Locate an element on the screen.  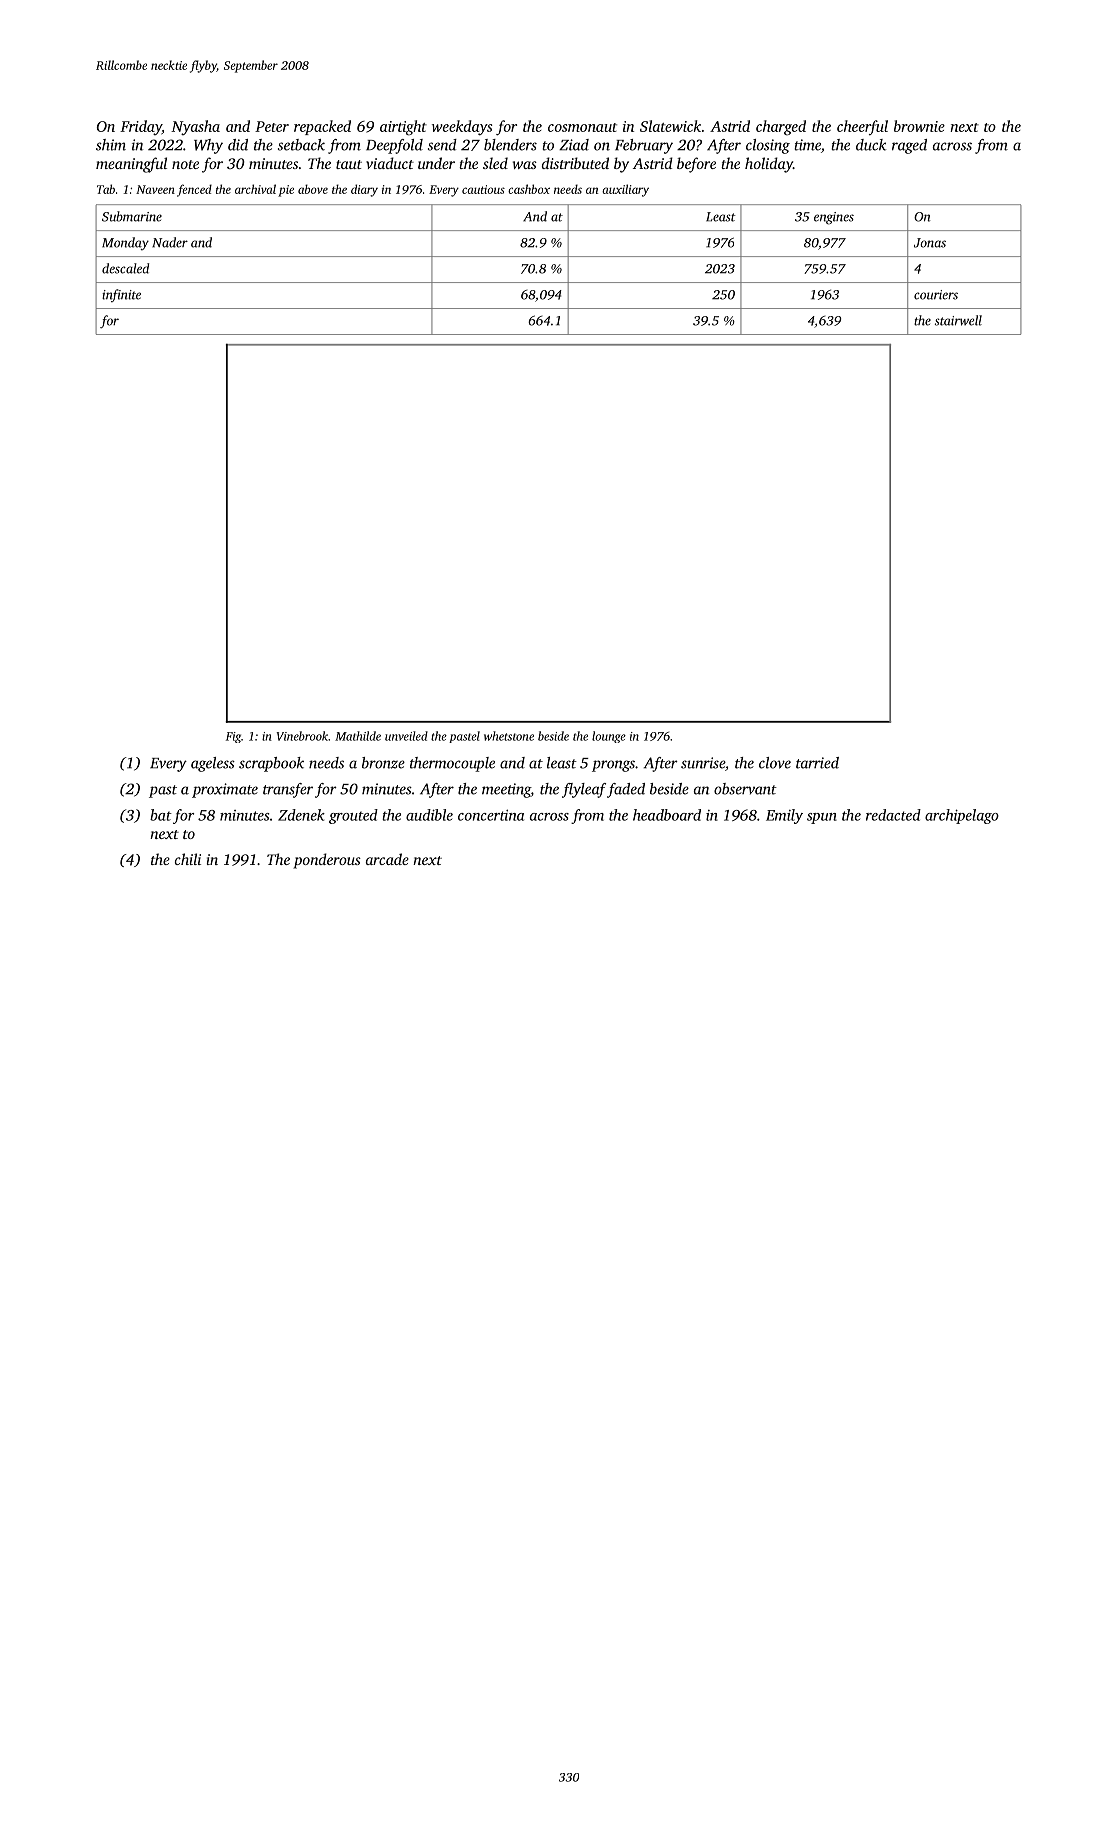
whetstone is located at coordinates (509, 736).
